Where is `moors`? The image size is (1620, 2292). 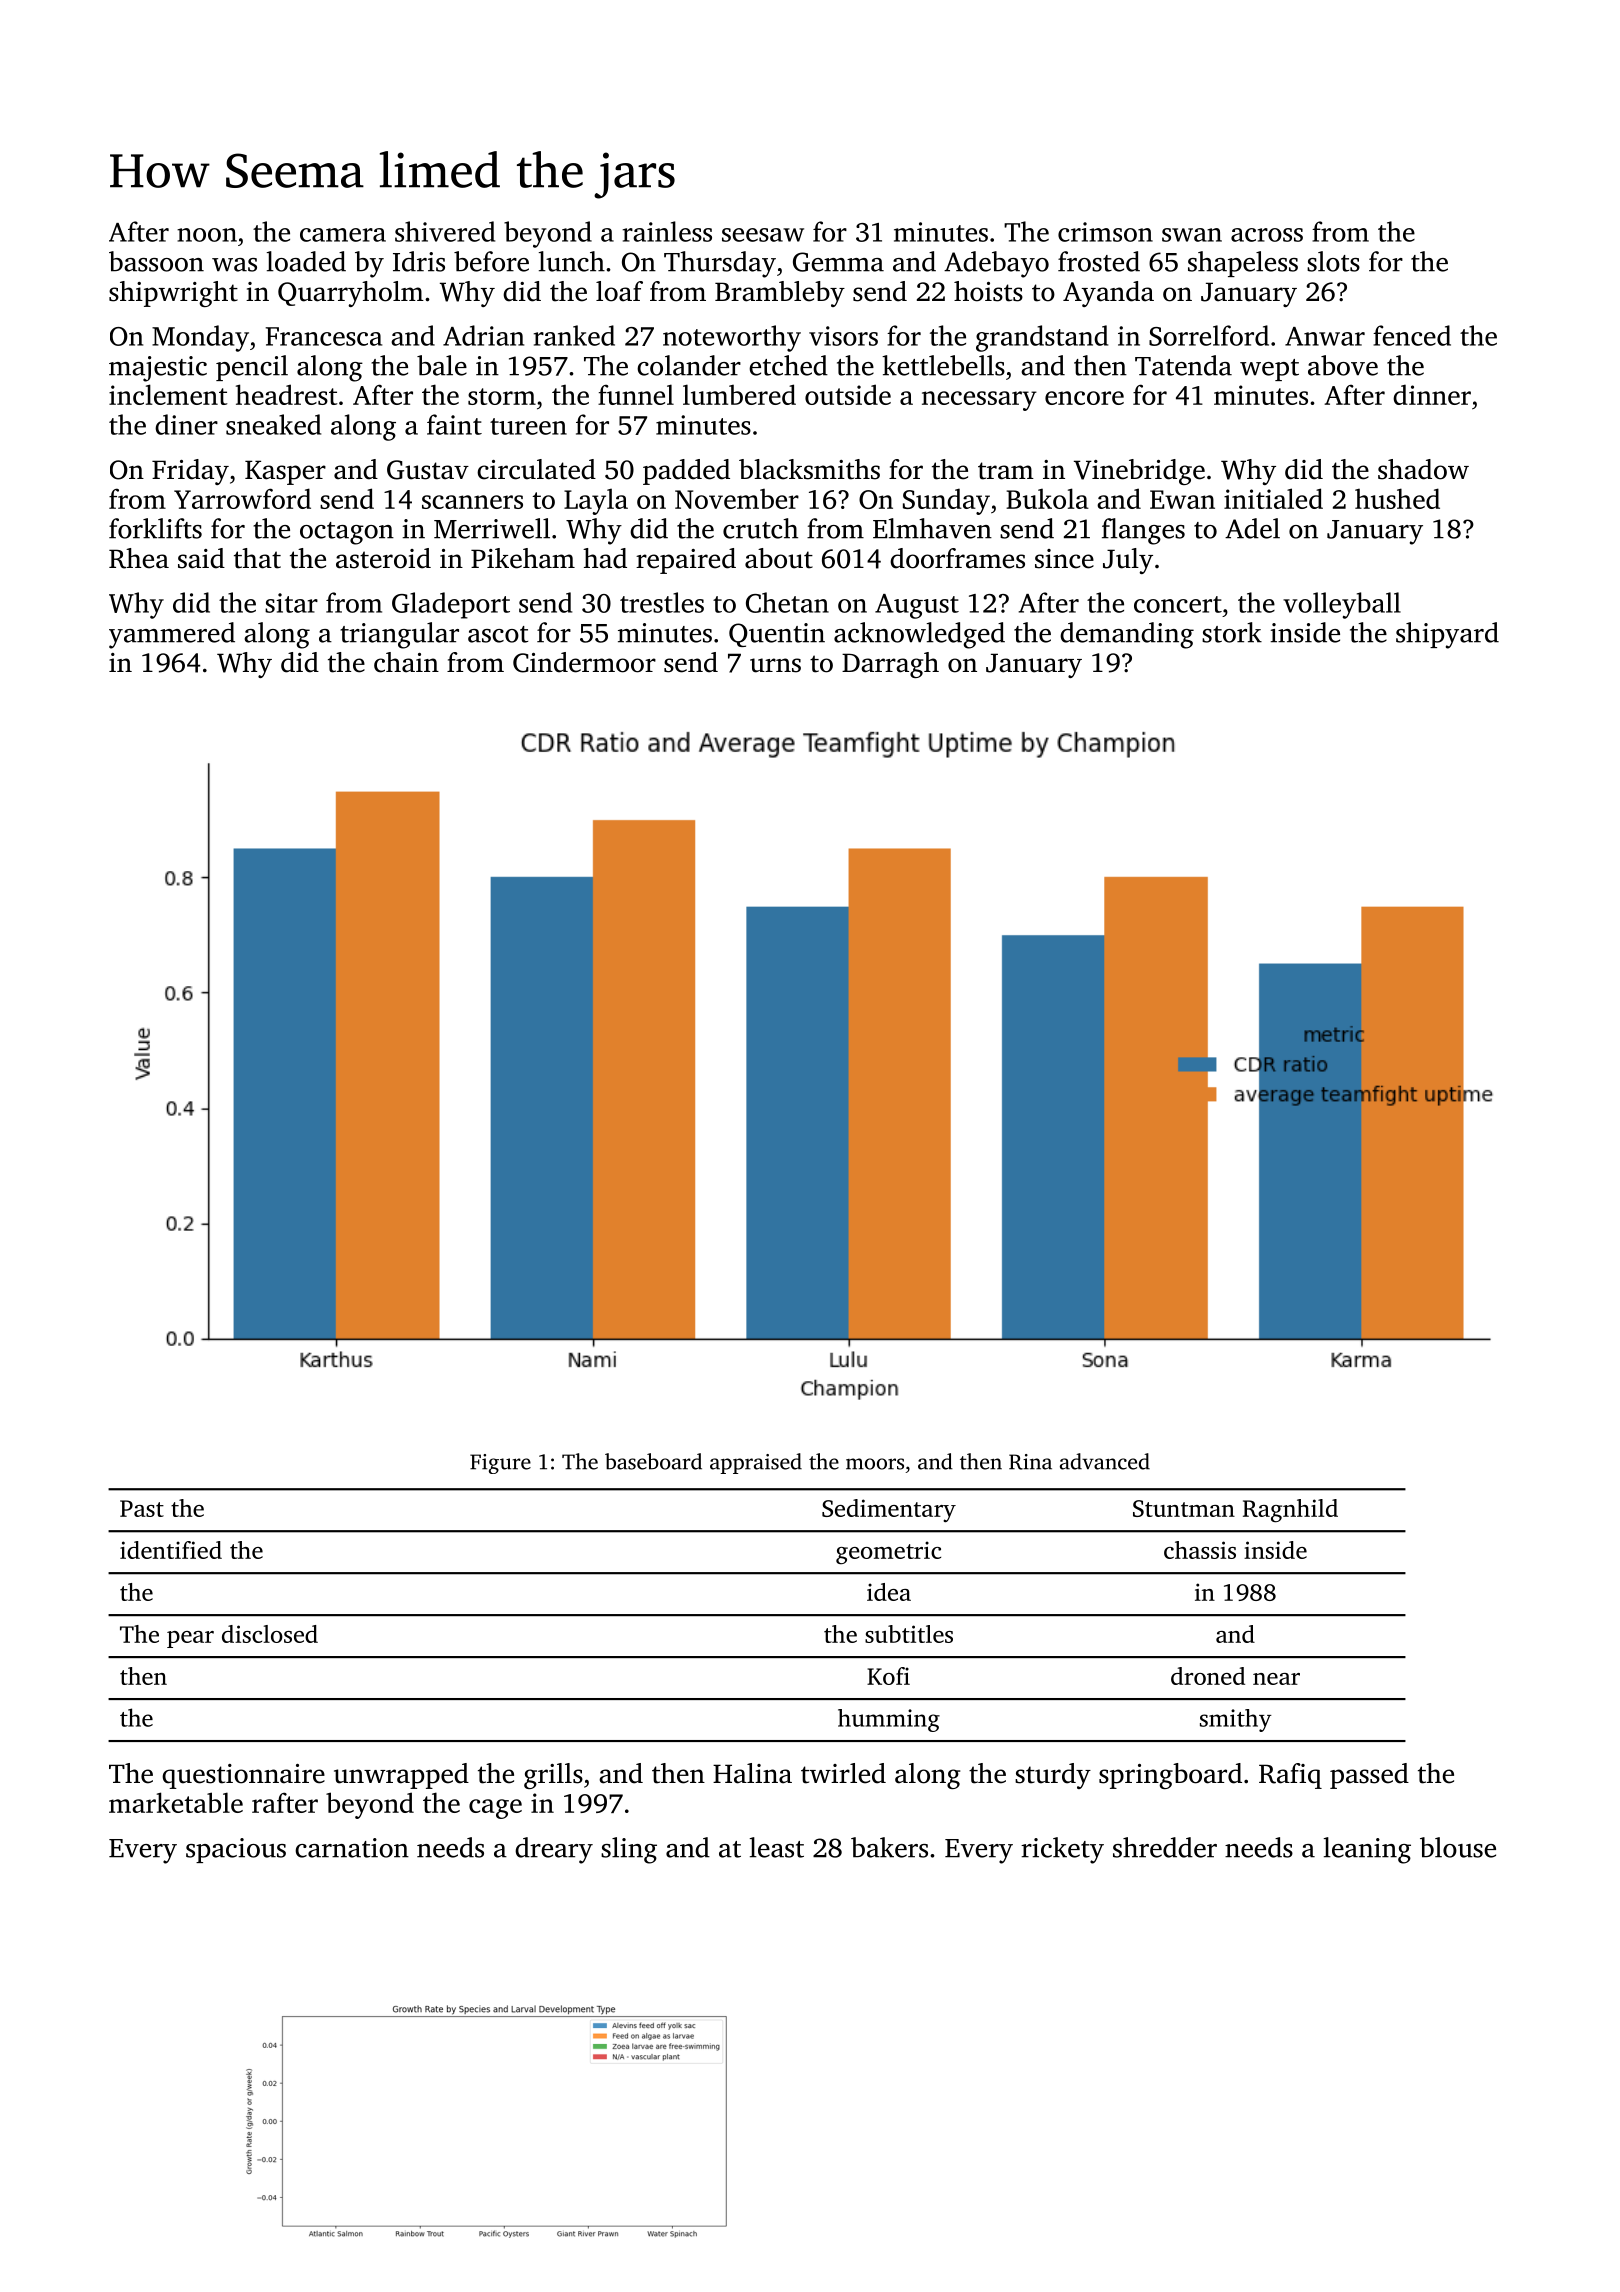
moors is located at coordinates (875, 1464).
